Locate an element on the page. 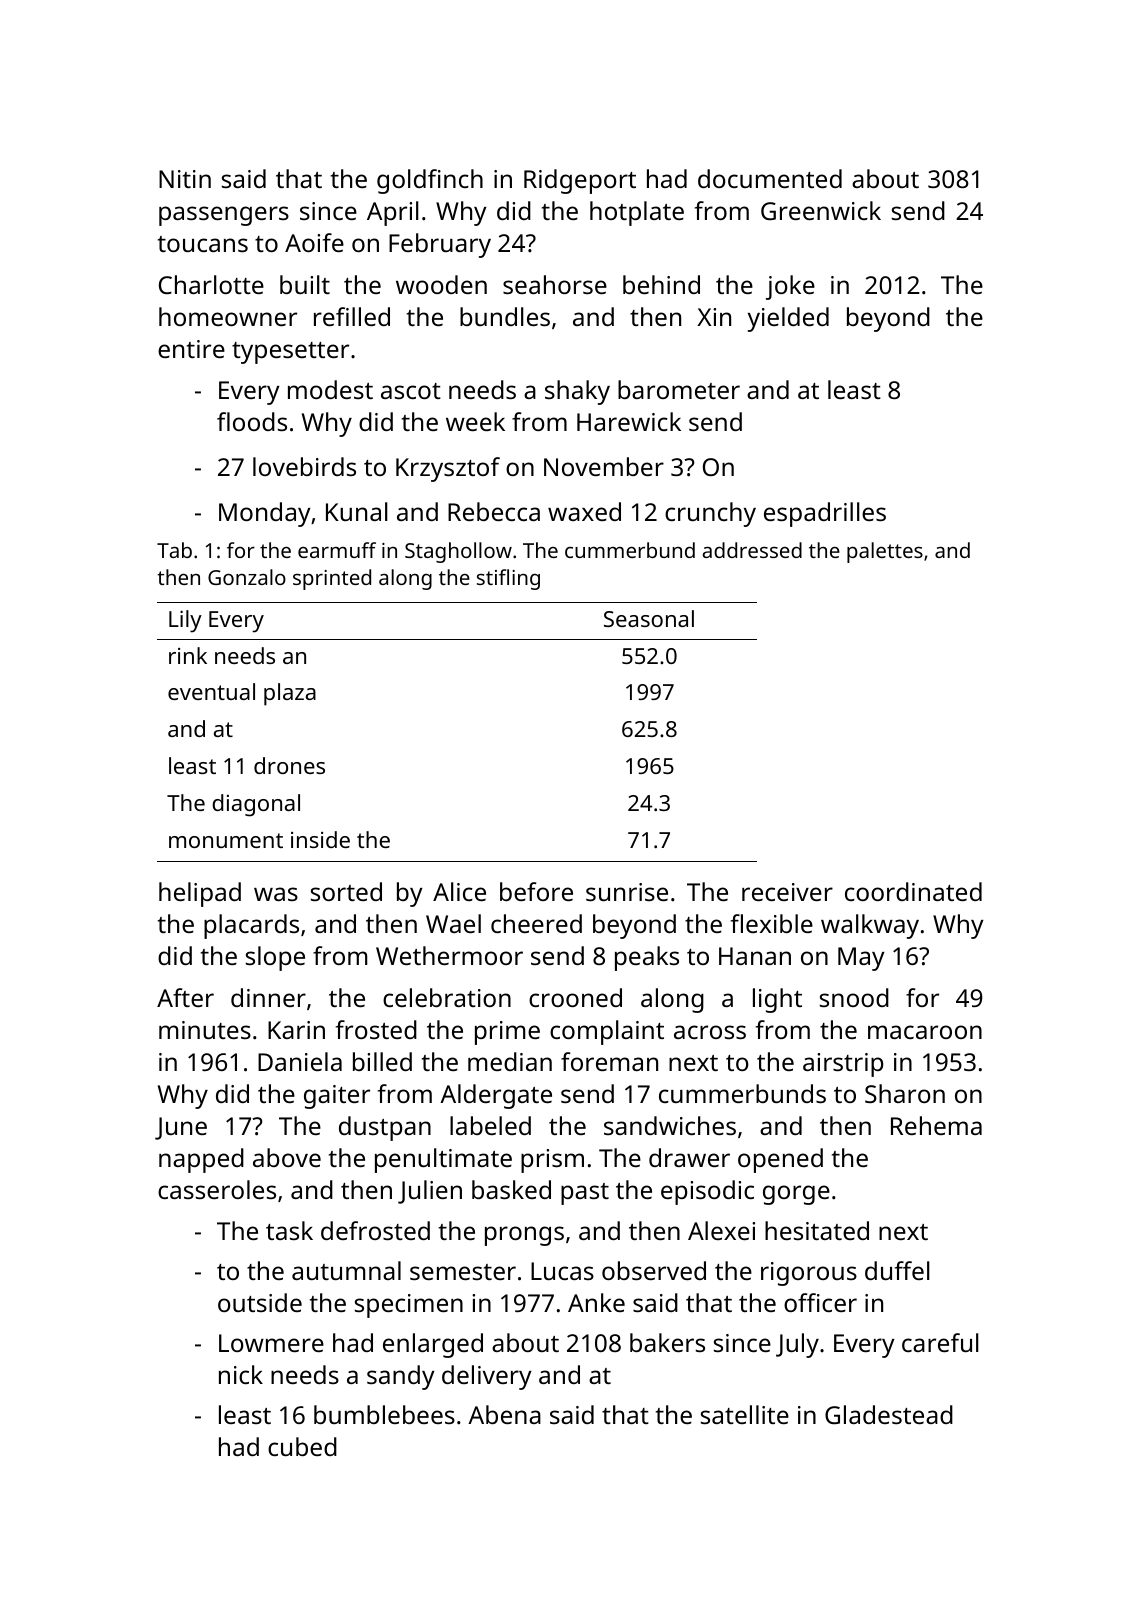 This document has width=1141, height=1621. walkway is located at coordinates (870, 926).
